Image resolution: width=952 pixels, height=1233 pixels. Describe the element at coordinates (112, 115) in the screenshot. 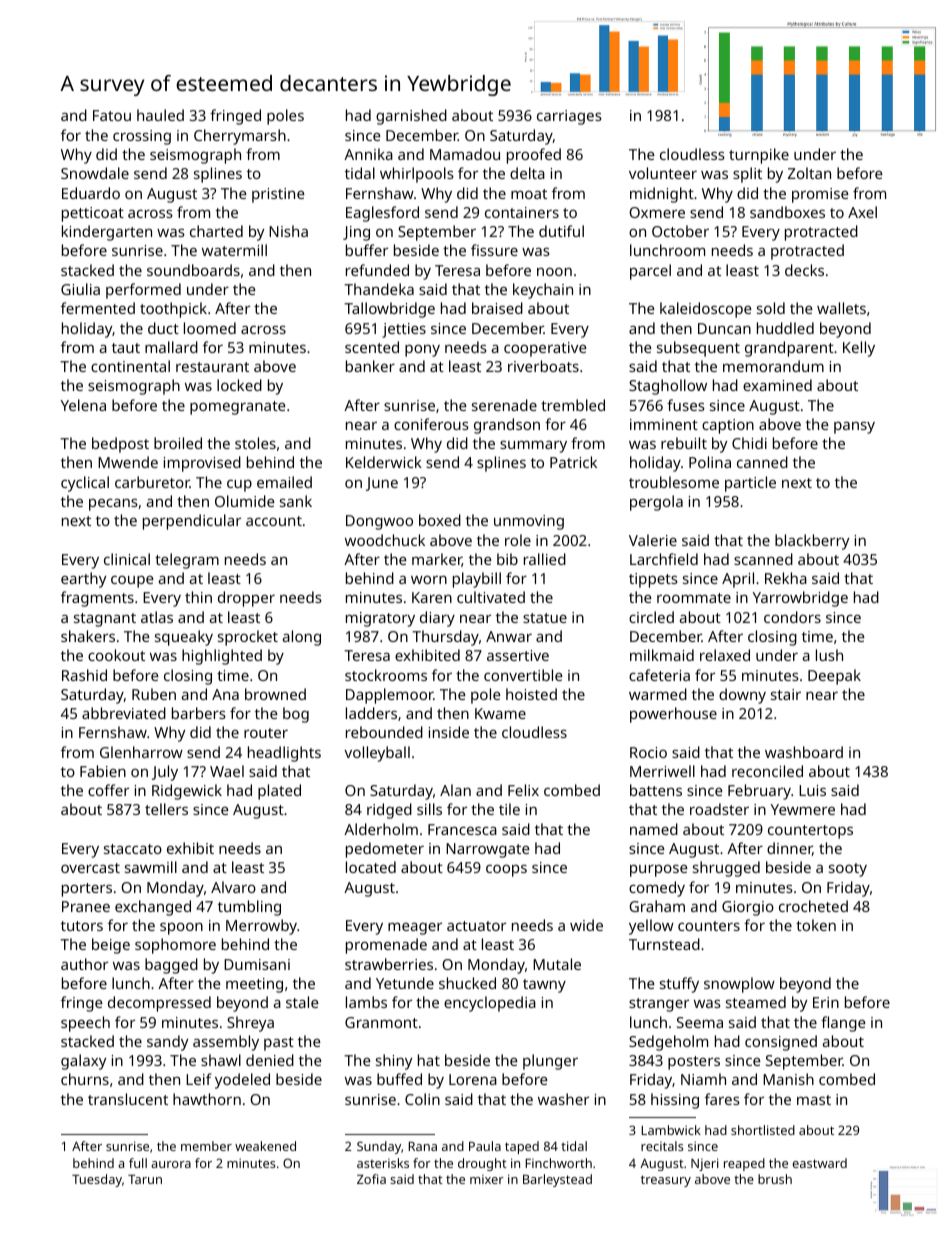

I see `Fatou` at that location.
